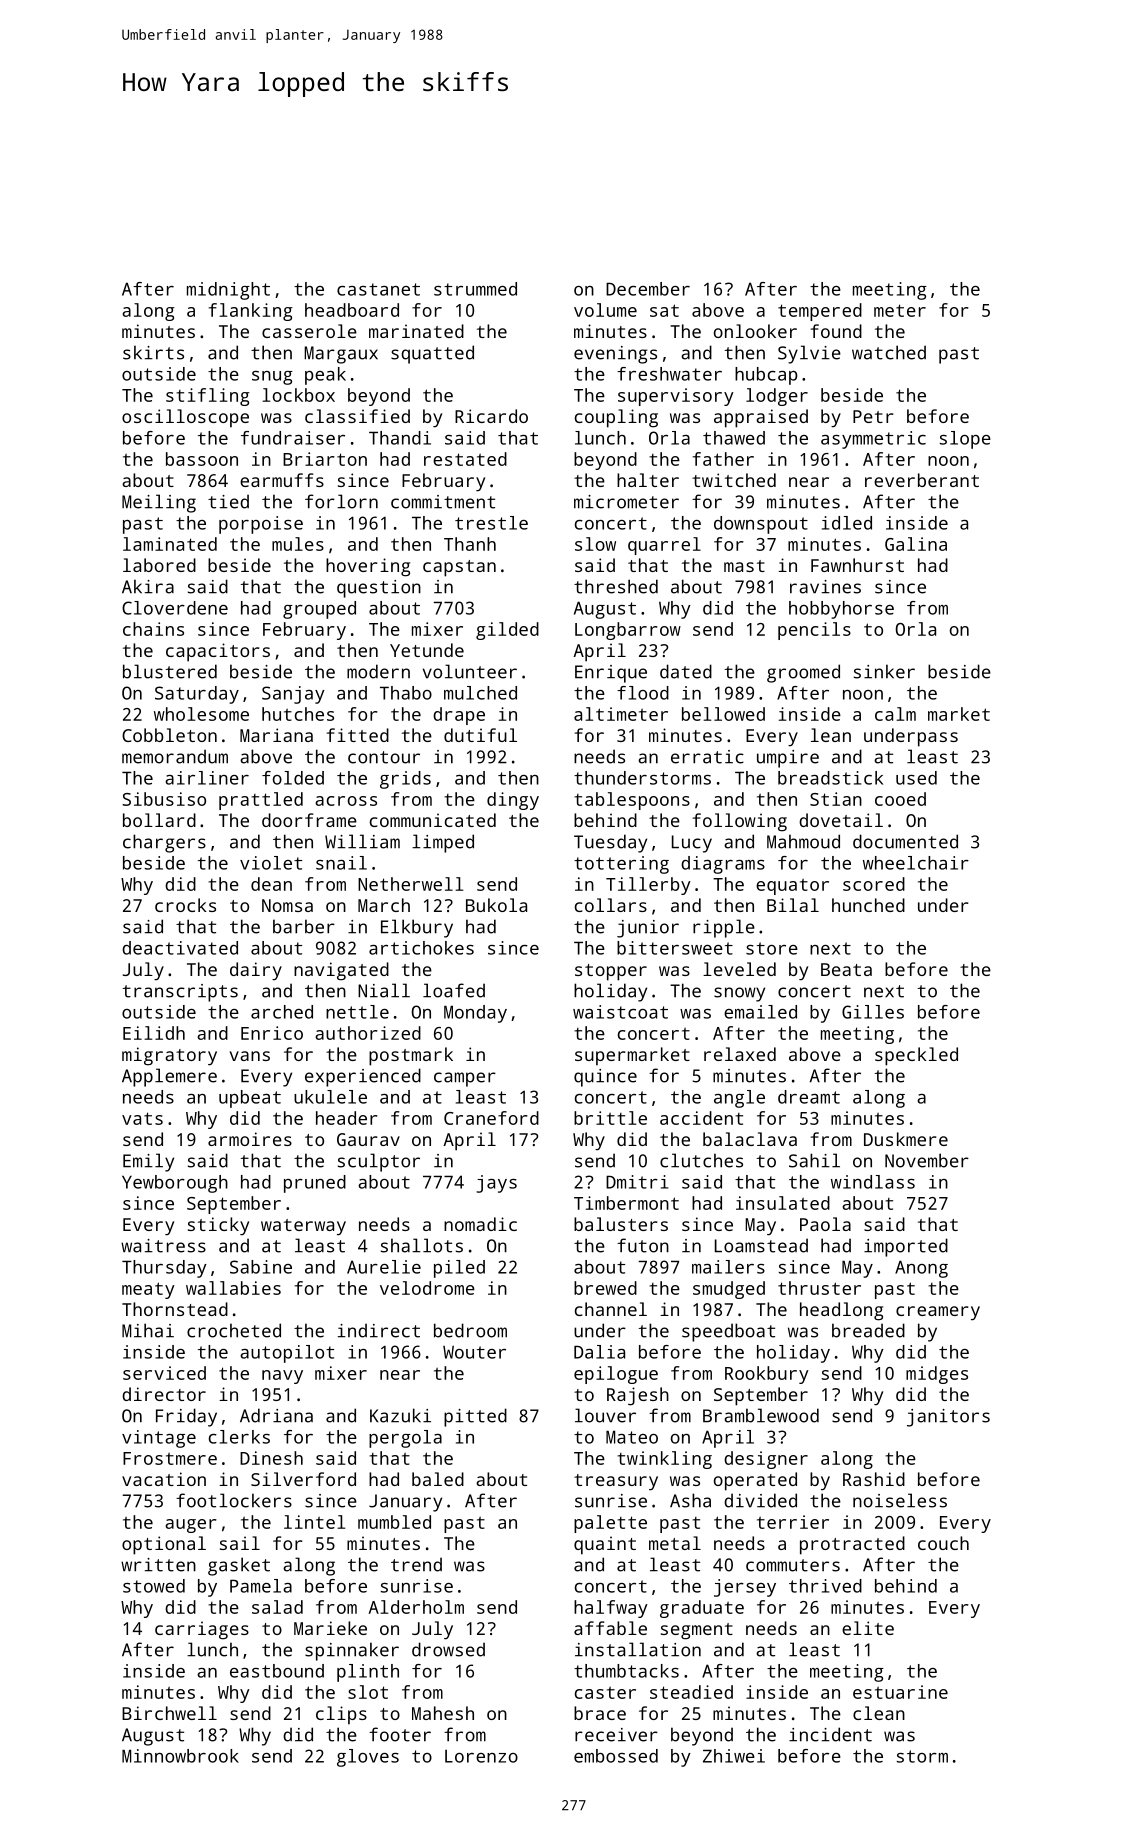 This document has height=1847, width=1122. I want to click on December, so click(648, 289).
